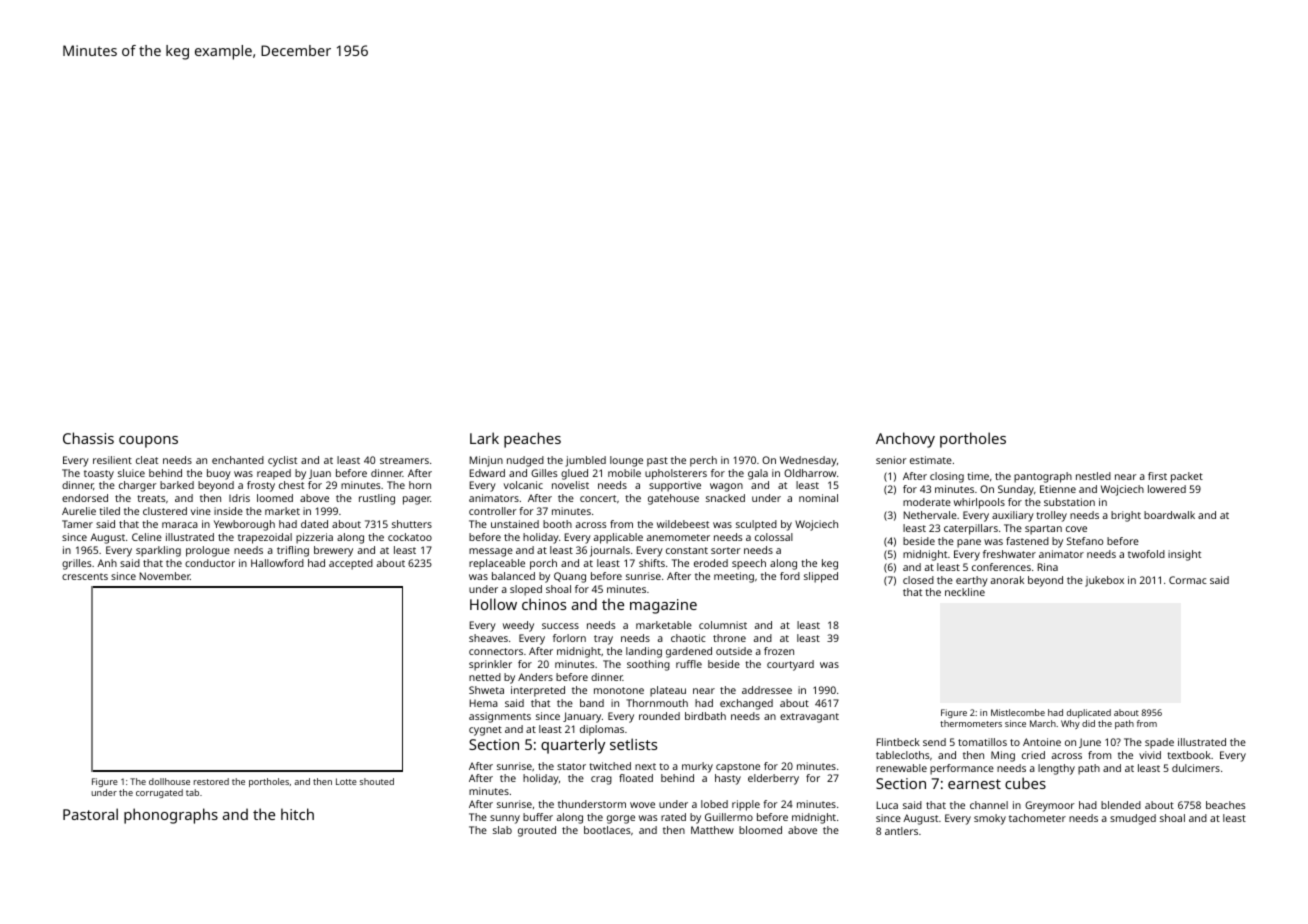 The width and height of the document is (1308, 924). I want to click on smudged, so click(1133, 819).
